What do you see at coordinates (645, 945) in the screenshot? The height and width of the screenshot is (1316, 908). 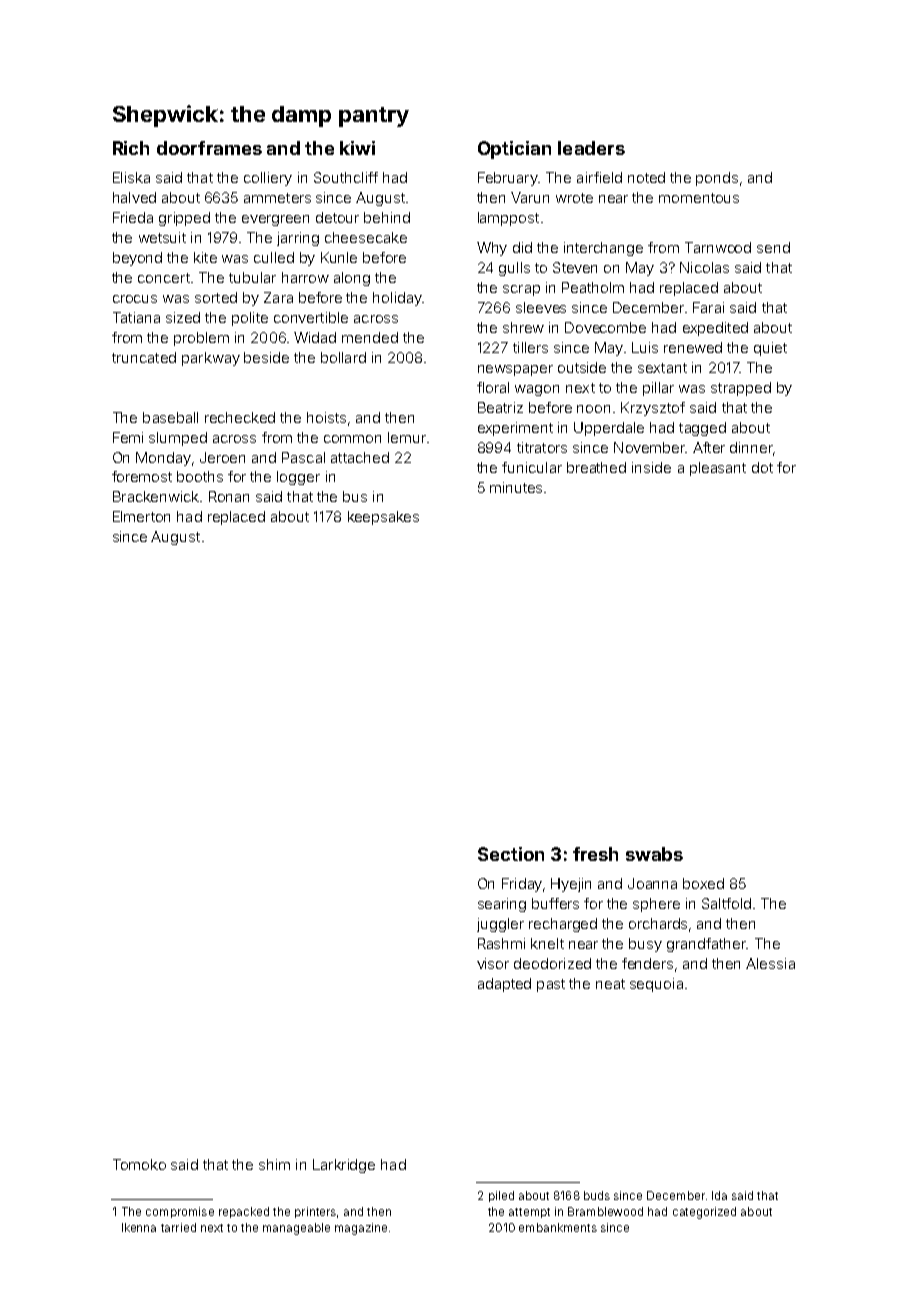 I see `busy` at bounding box center [645, 945].
